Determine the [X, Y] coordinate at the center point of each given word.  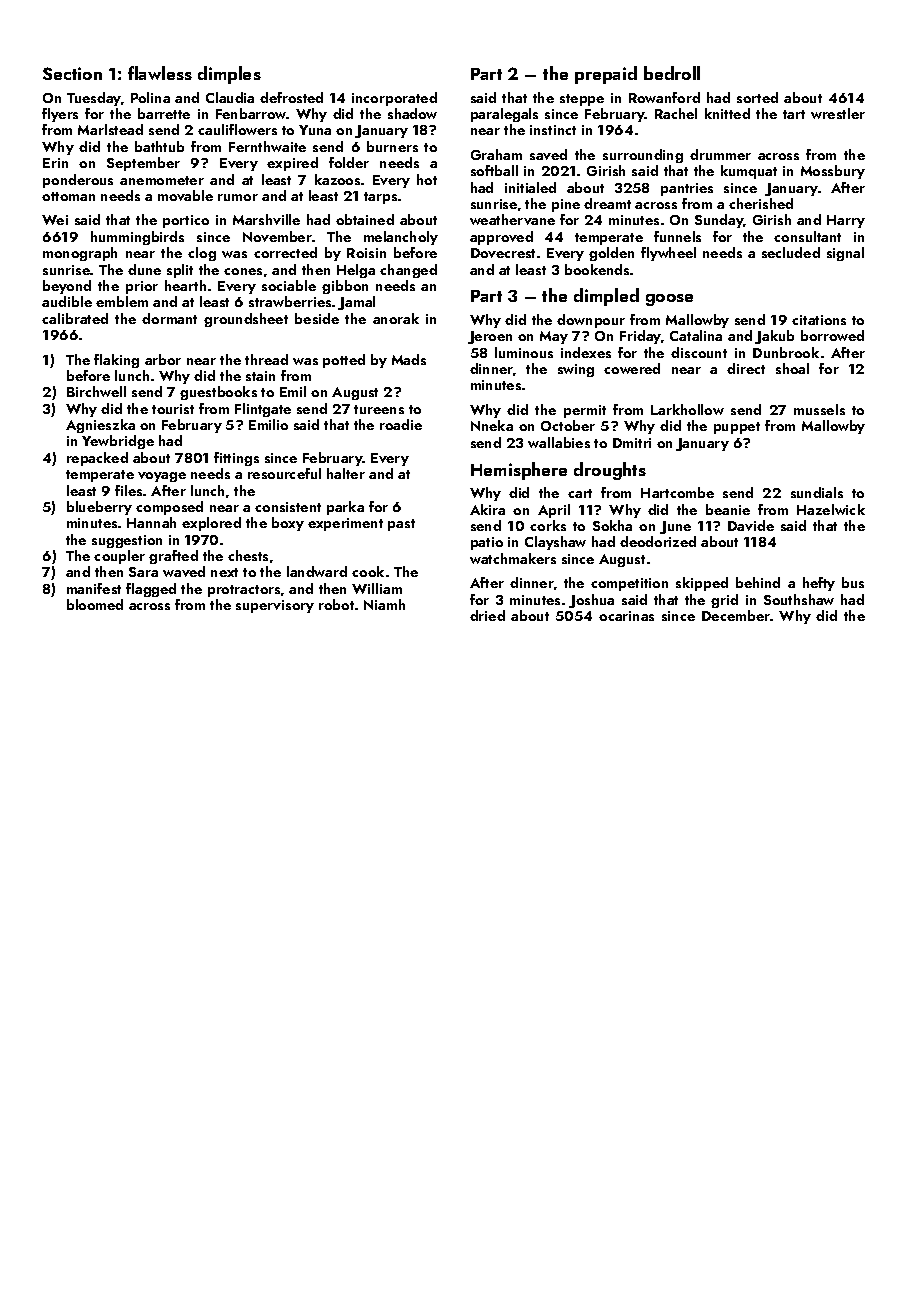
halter [346, 473]
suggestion [127, 541]
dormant [169, 318]
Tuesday [94, 99]
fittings [236, 459]
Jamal [356, 303]
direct [746, 368]
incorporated [394, 99]
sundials [817, 492]
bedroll [672, 73]
